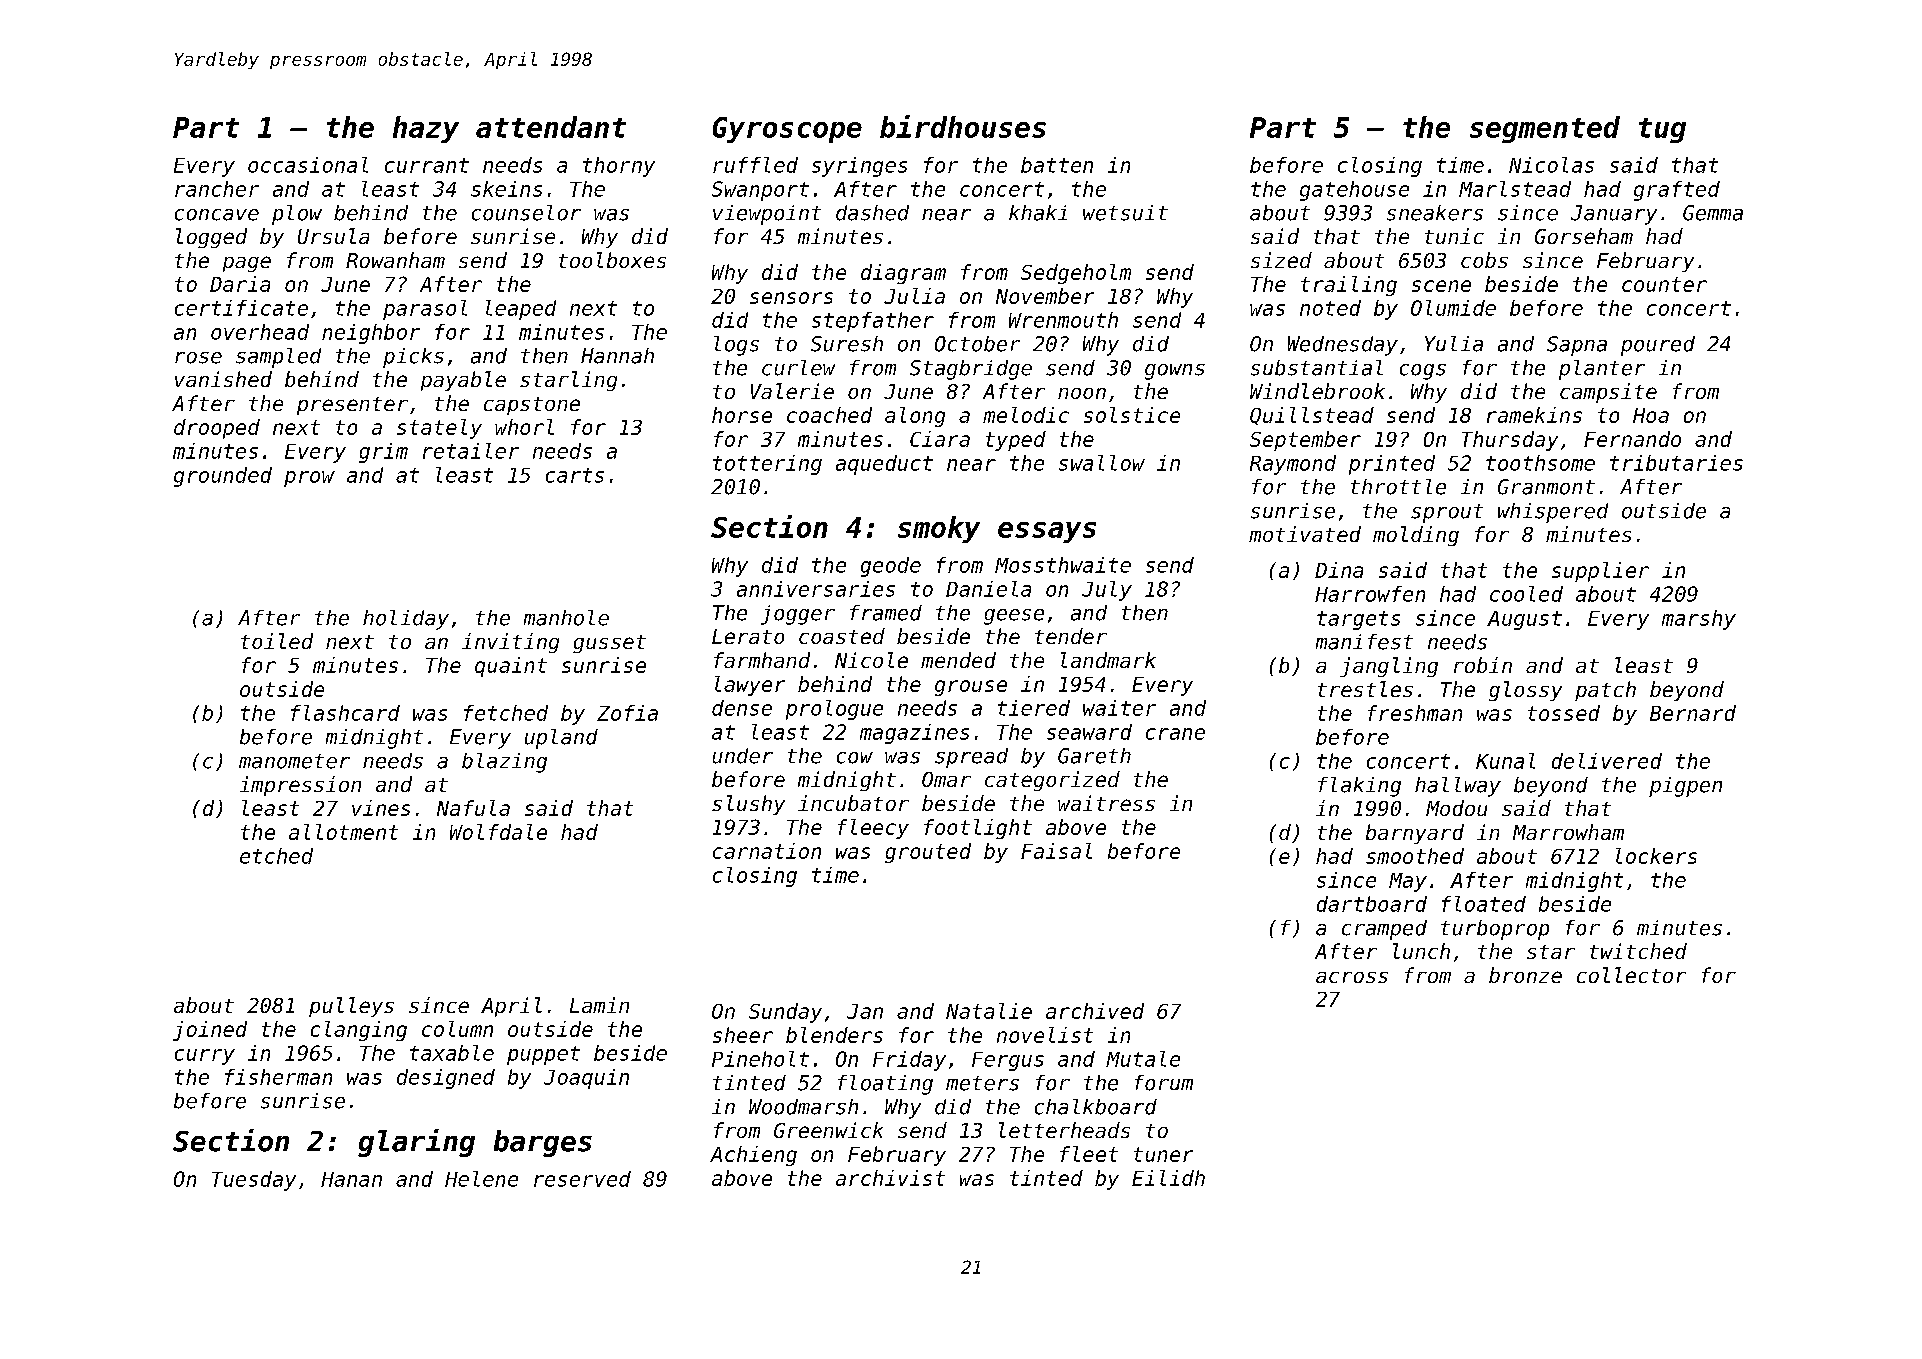 The height and width of the screenshot is (1359, 1922). Describe the element at coordinates (1584, 236) in the screenshot. I see `Gorseham` at that location.
